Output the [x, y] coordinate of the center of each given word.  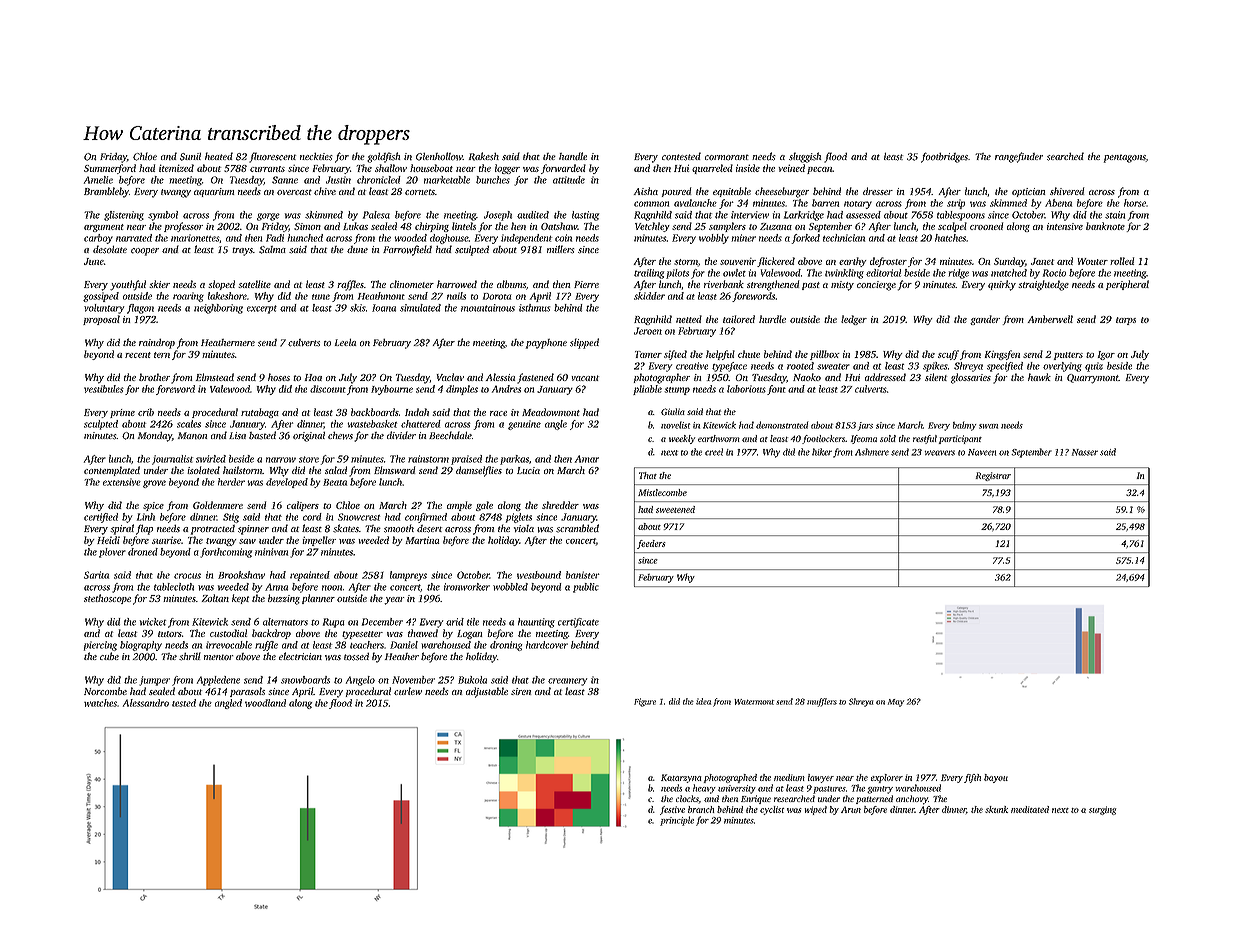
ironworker [467, 587]
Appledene [218, 681]
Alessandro [146, 703]
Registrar [993, 476]
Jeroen [648, 331]
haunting [536, 623]
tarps [1126, 321]
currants [267, 169]
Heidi [108, 540]
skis [358, 308]
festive [672, 810]
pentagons [1125, 158]
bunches [493, 180]
